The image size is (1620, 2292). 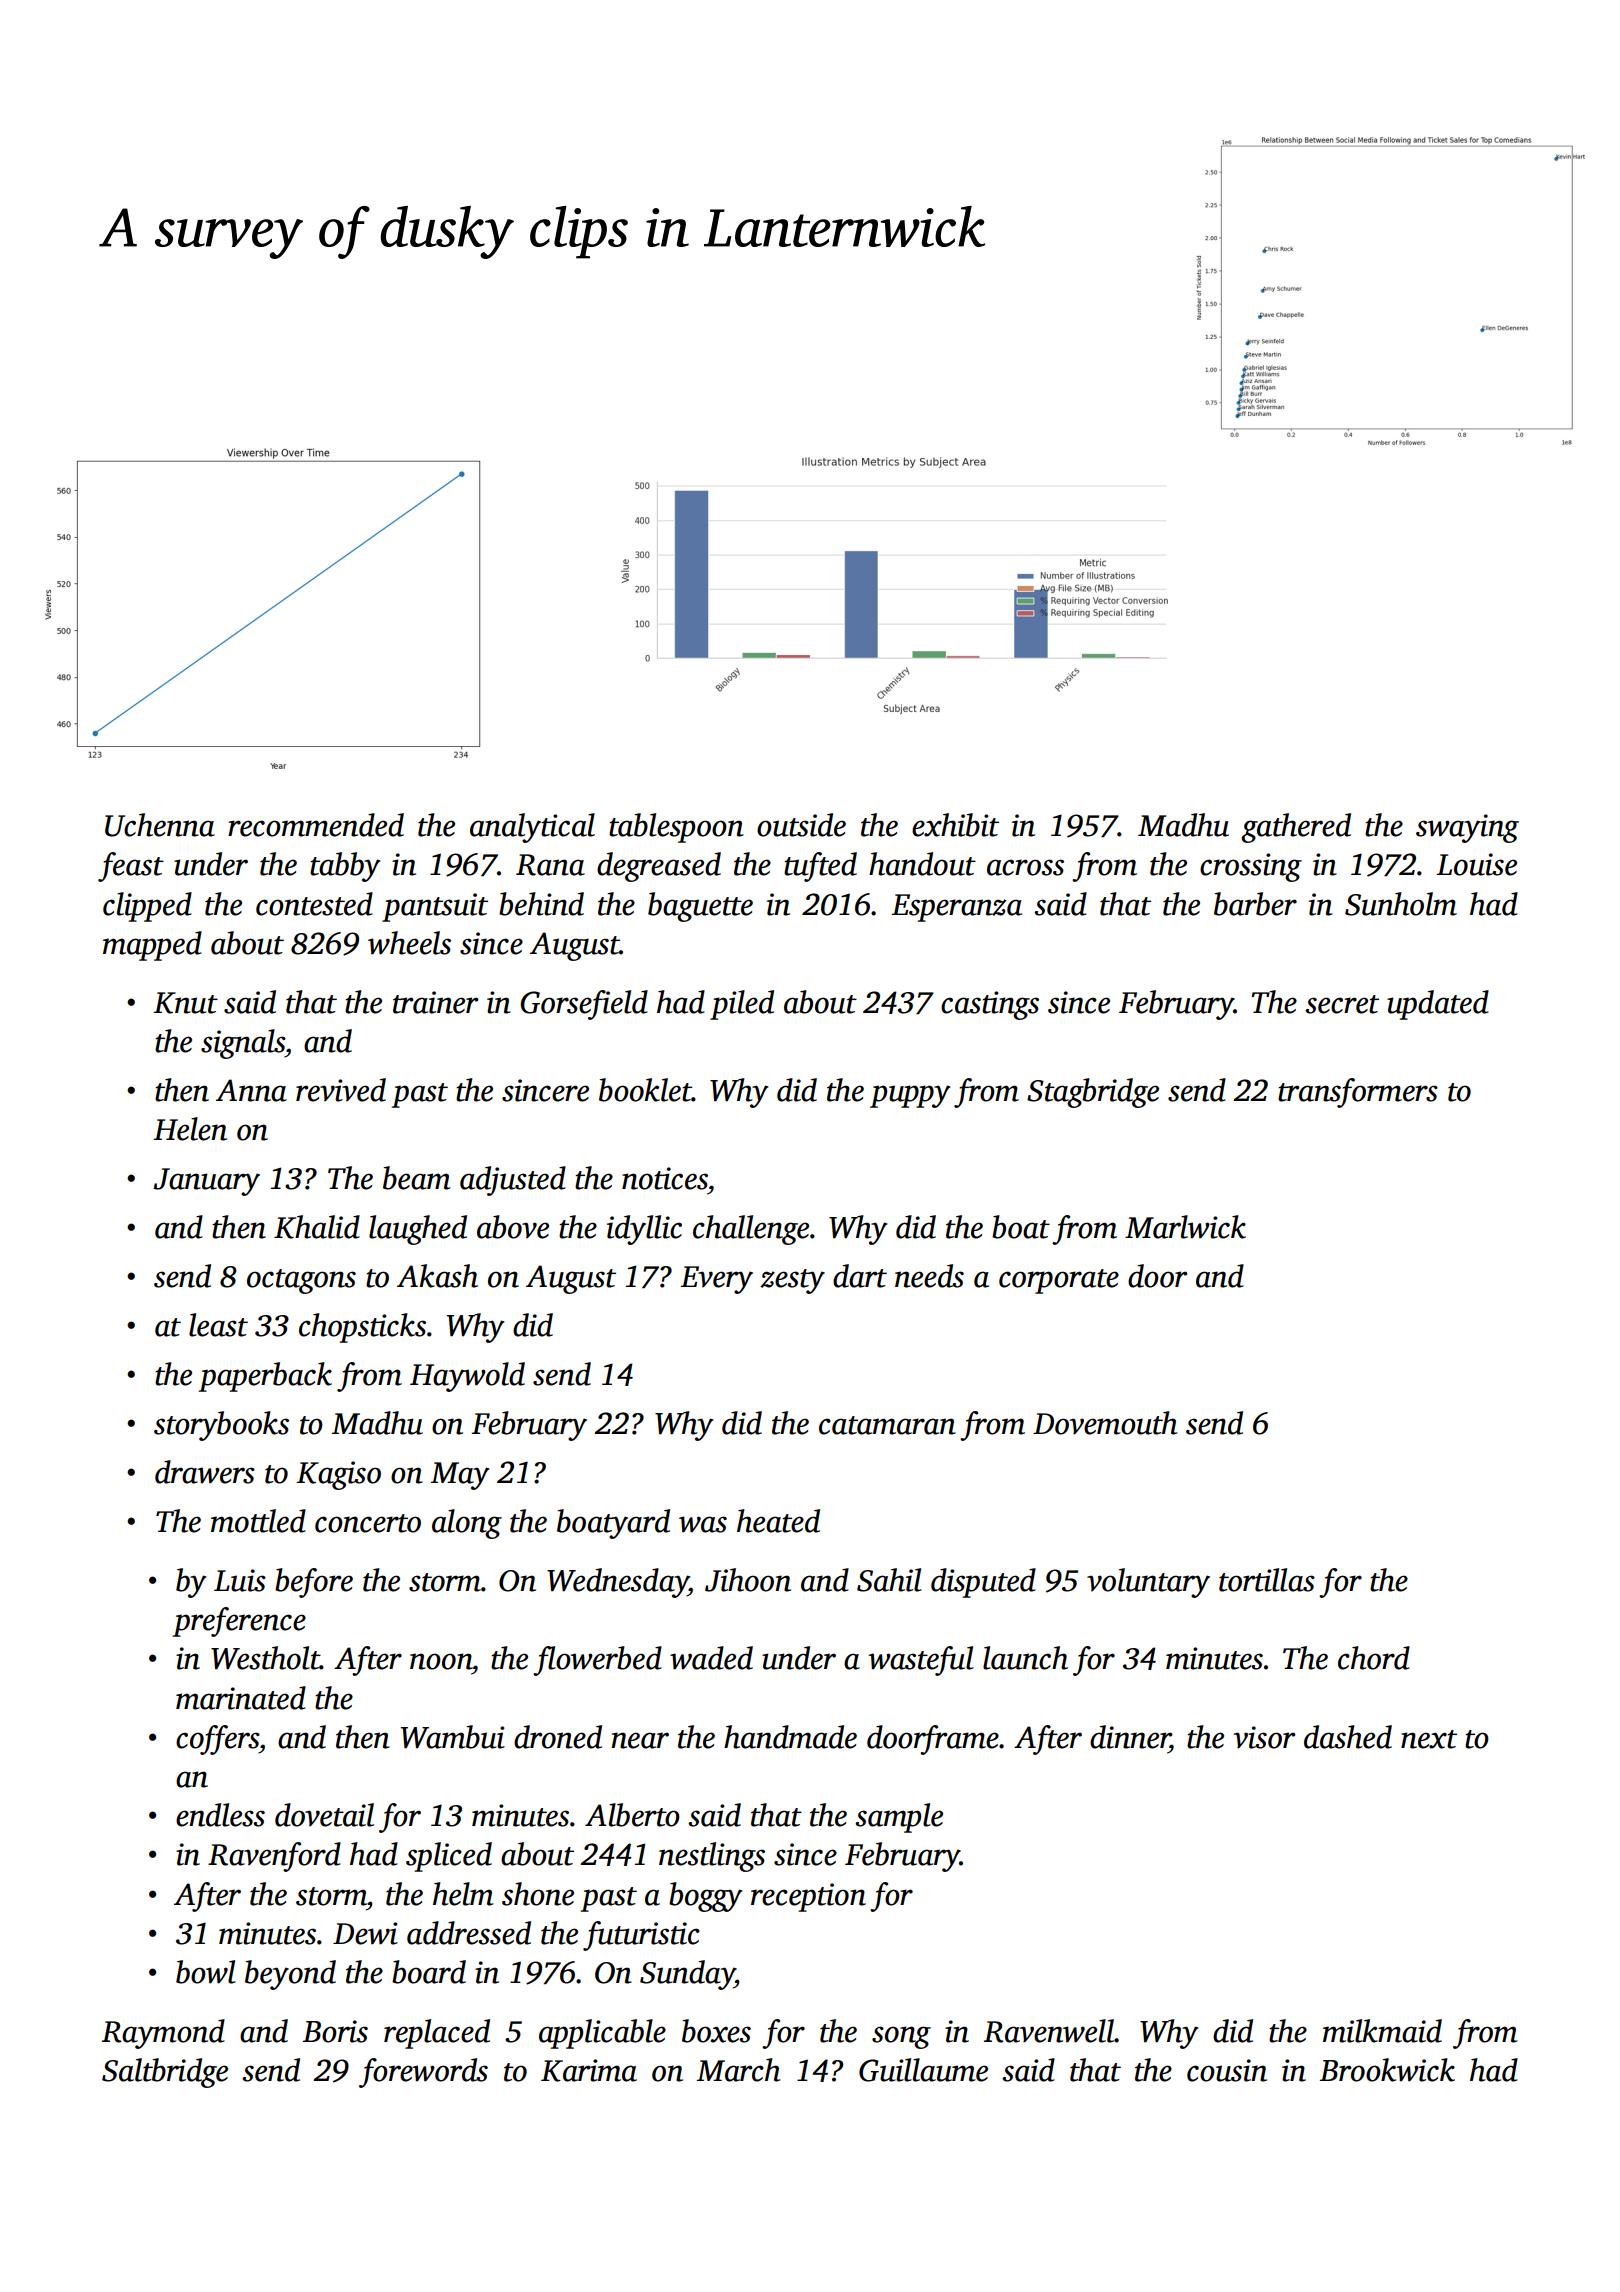 What do you see at coordinates (316, 825) in the screenshot?
I see `recommended` at bounding box center [316, 825].
